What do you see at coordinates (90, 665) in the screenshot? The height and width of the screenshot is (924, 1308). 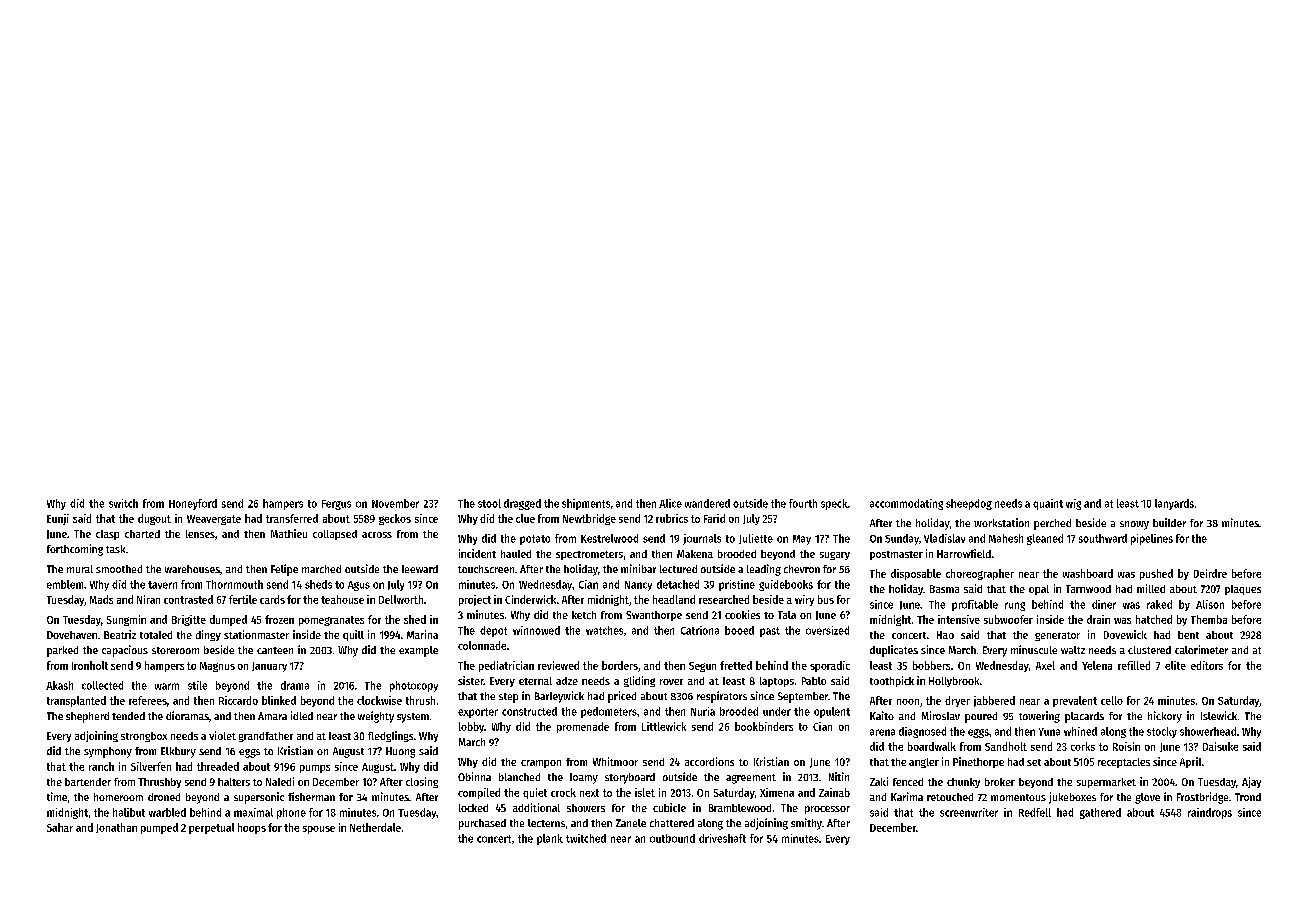 I see `Ironholt` at bounding box center [90, 665].
